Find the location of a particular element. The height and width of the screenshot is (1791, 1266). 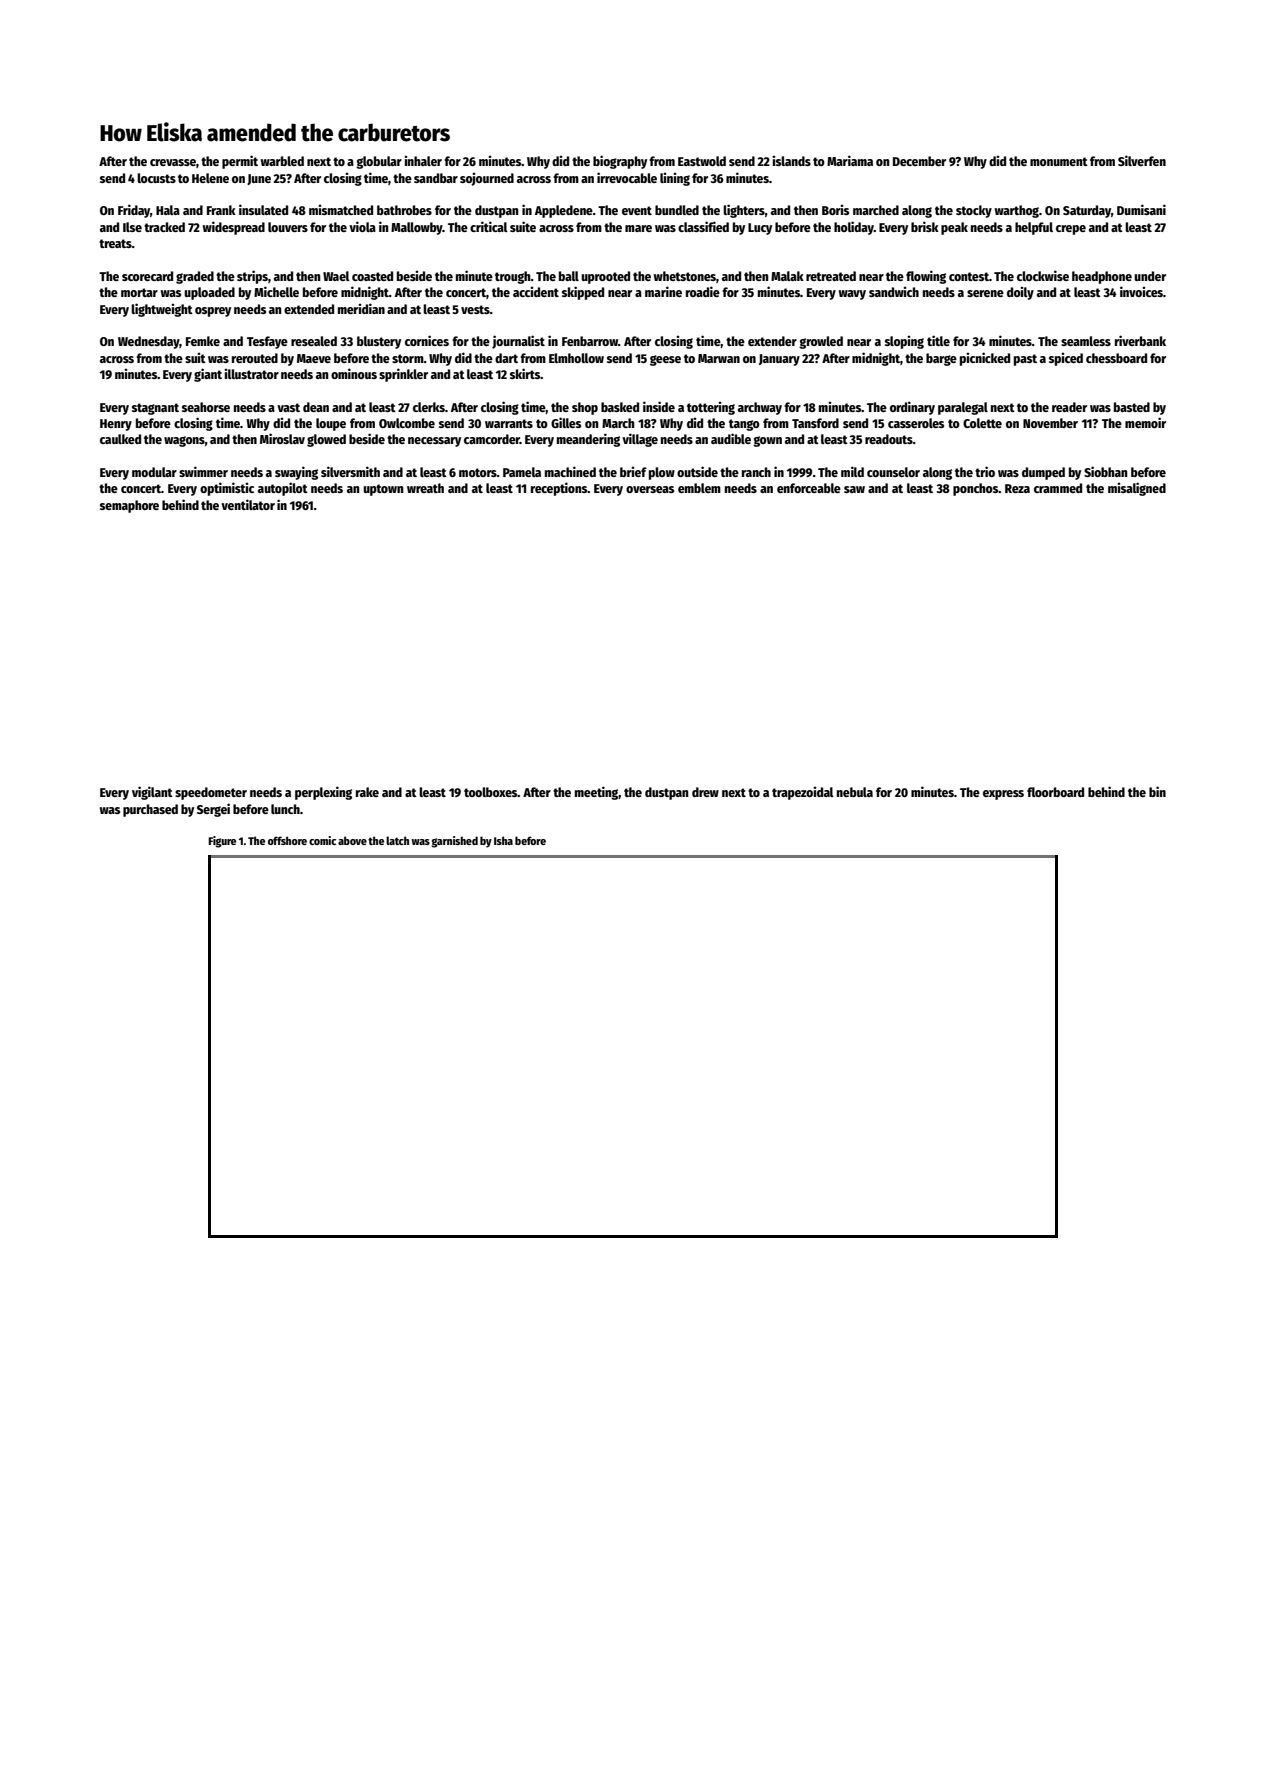

inhaler is located at coordinates (423, 161).
